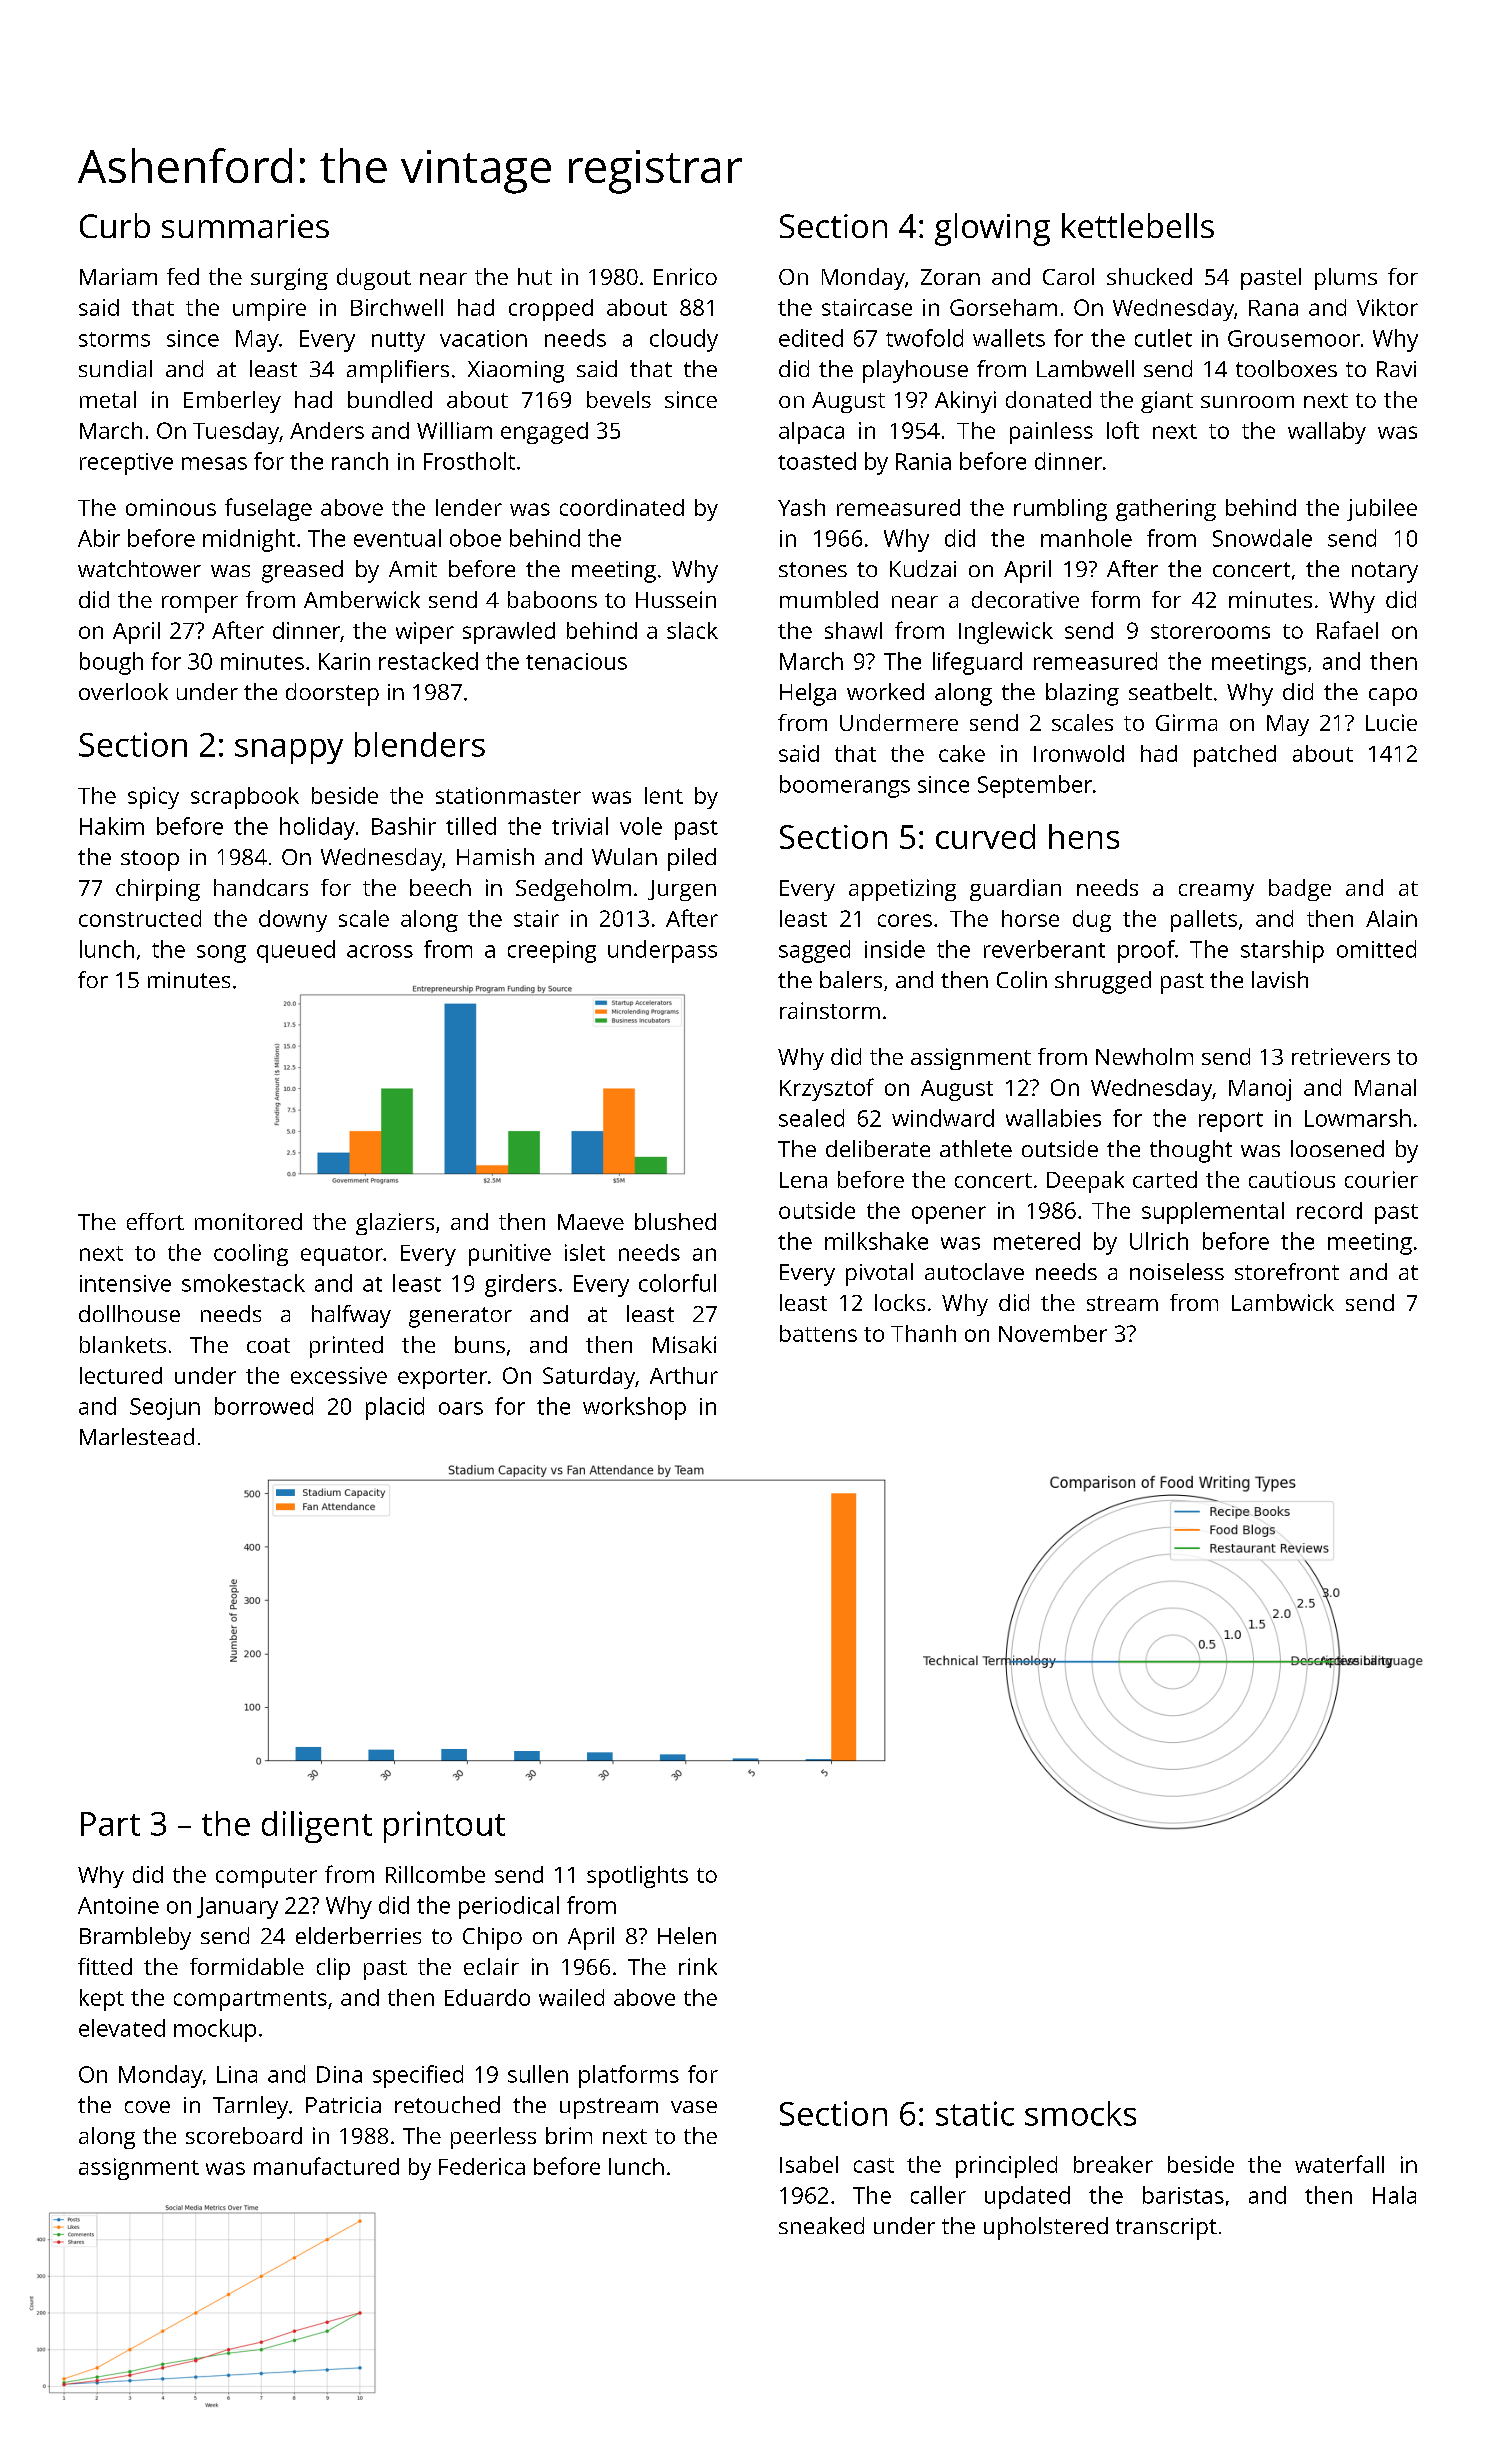 This image has width=1496, height=2464. Describe the element at coordinates (122, 2028) in the image. I see `elevated` at that location.
